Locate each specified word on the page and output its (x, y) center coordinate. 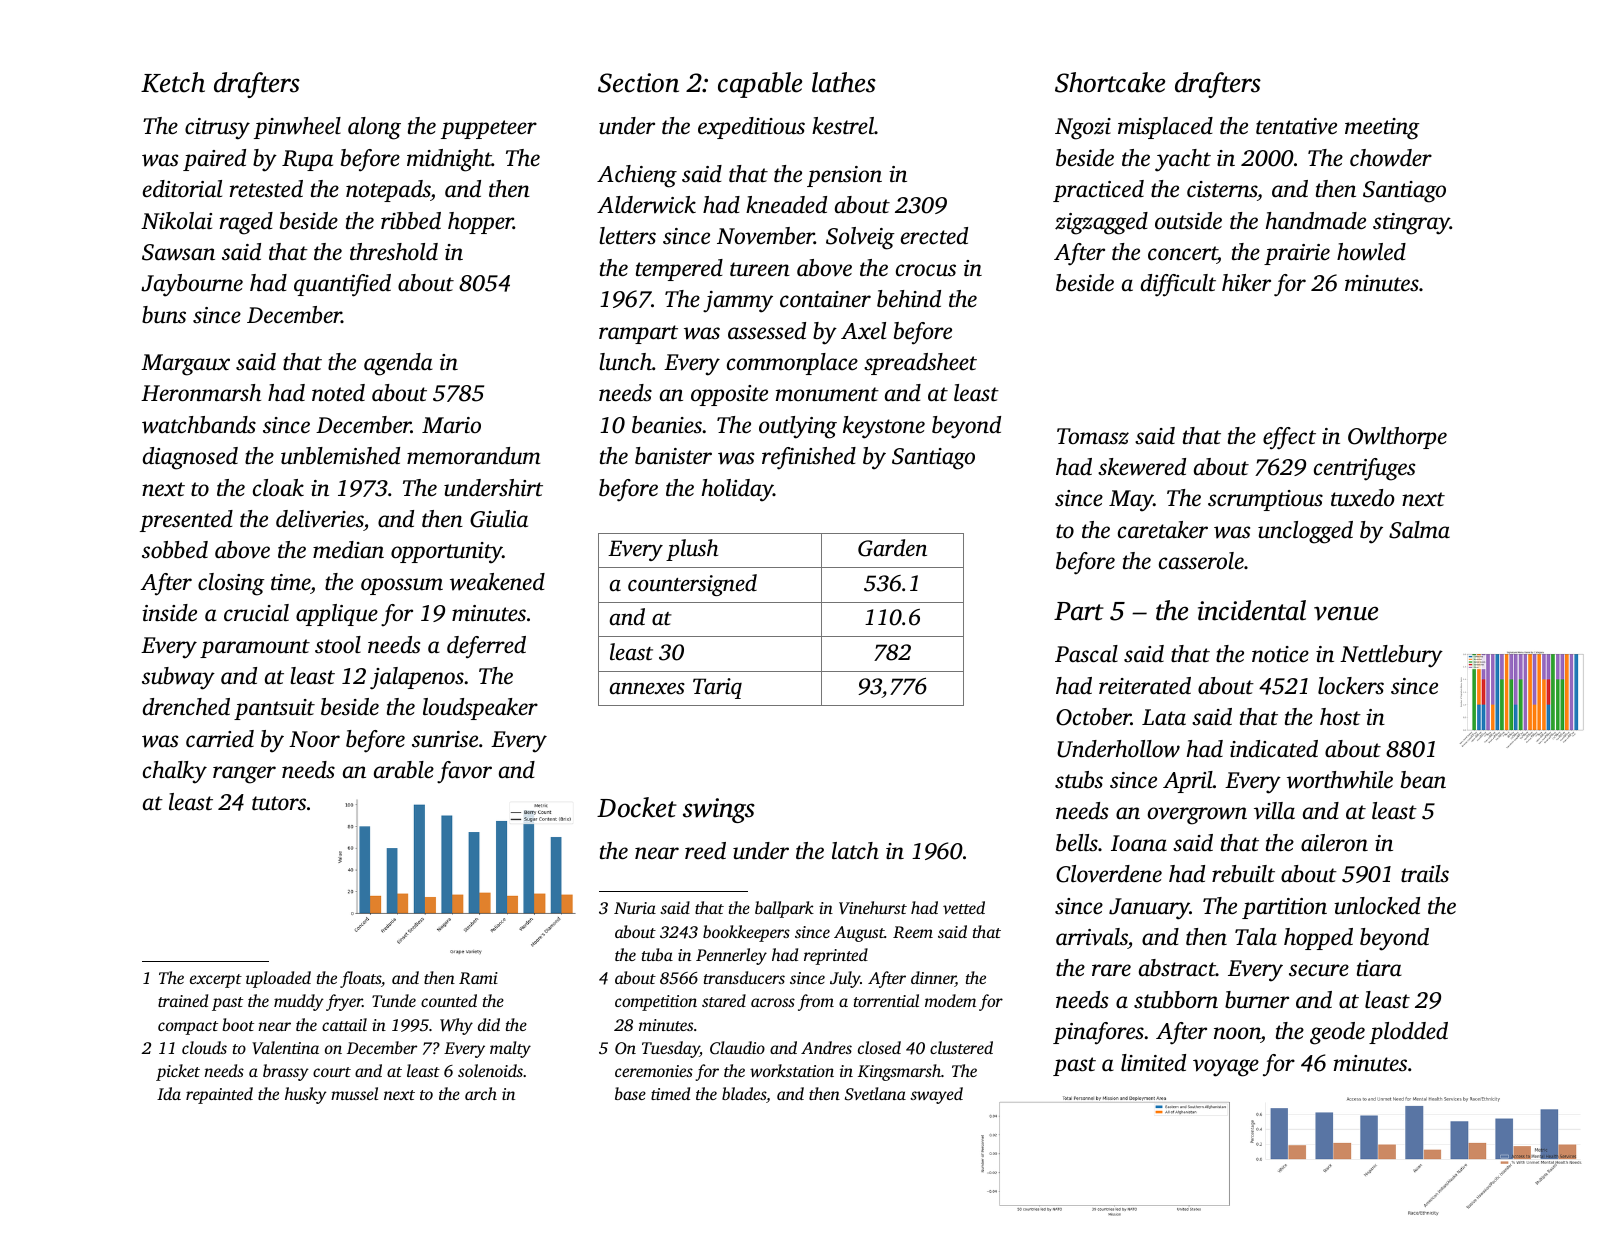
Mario (451, 425)
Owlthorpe (1397, 438)
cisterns (1222, 189)
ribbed (411, 221)
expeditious (751, 128)
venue (1346, 613)
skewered (1142, 467)
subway (178, 678)
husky (306, 1095)
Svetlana (875, 1093)
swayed (936, 1095)
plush (692, 550)
